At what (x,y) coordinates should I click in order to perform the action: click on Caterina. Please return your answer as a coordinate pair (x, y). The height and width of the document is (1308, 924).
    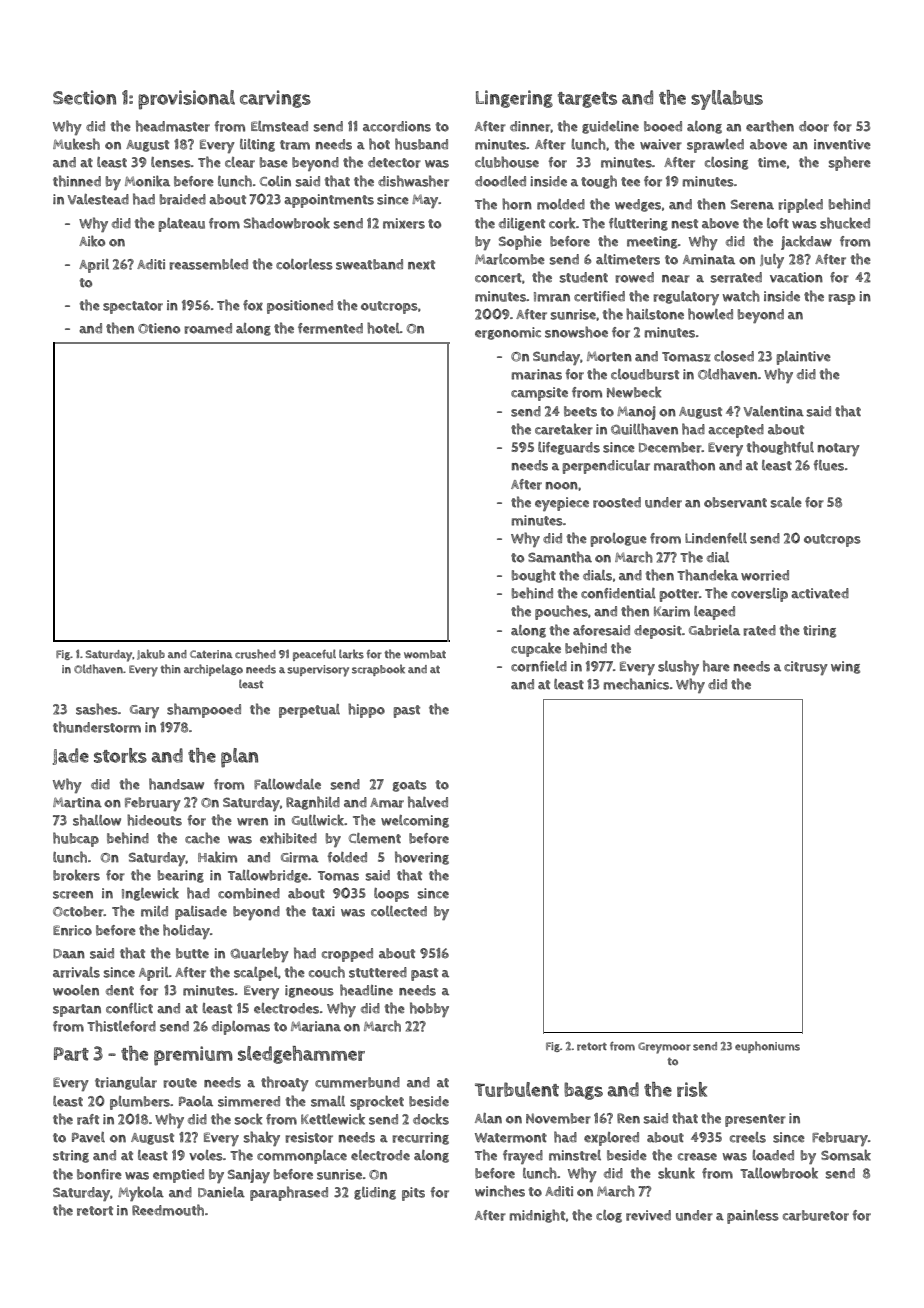
    Looking at the image, I should click on (211, 654).
